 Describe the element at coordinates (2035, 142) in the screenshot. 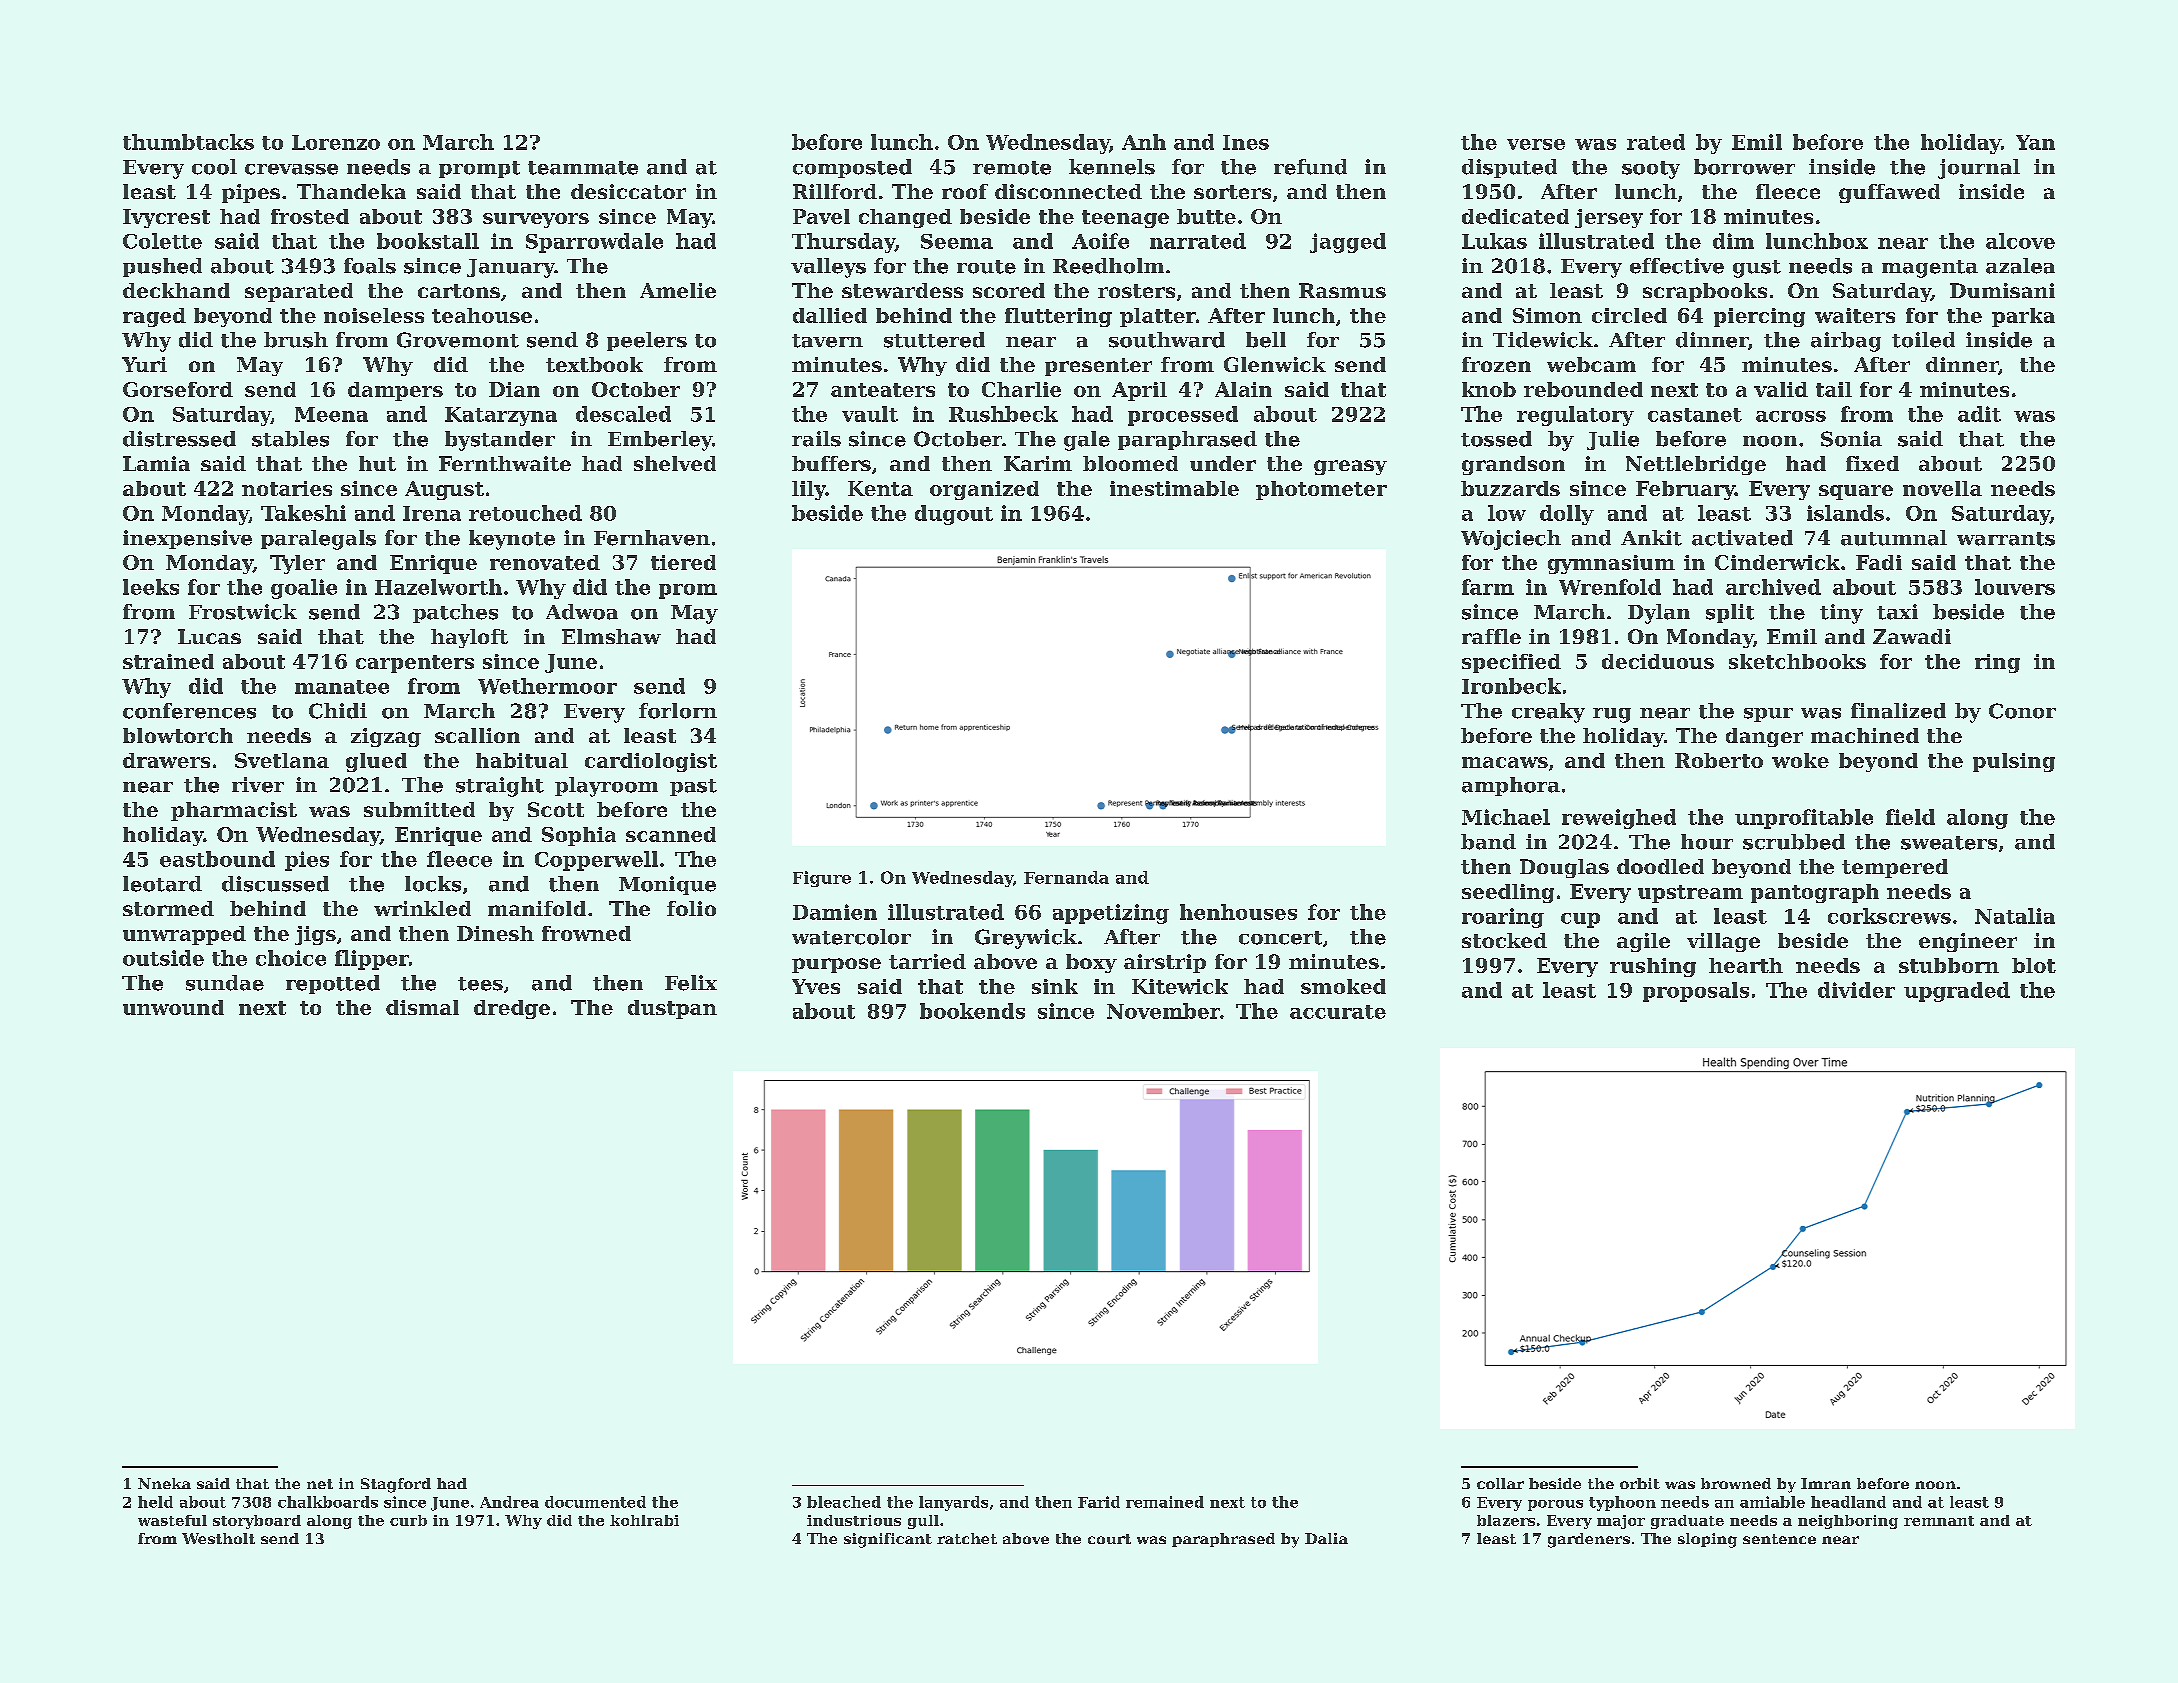

I see `Yan` at that location.
